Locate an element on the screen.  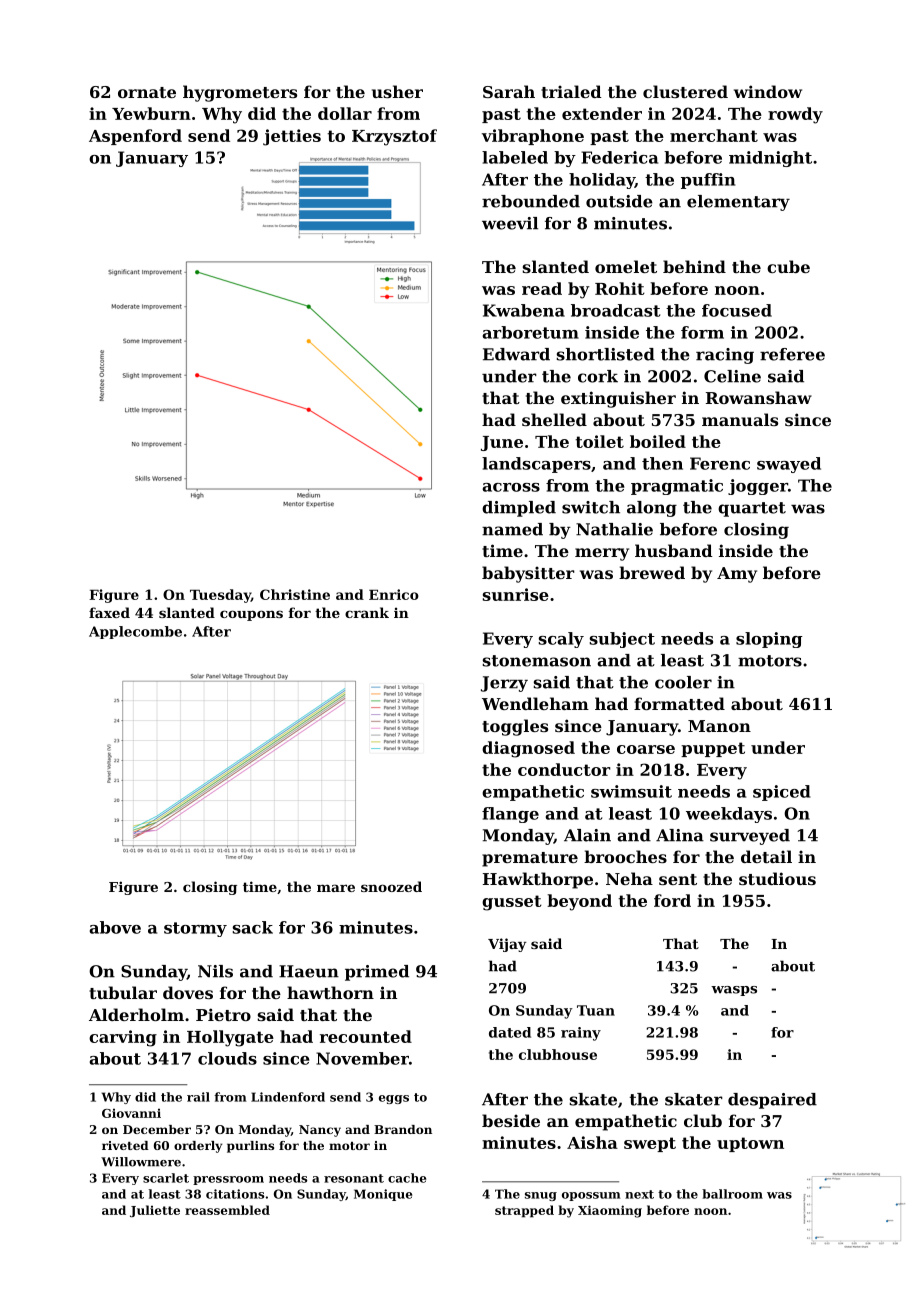
clustered is located at coordinates (685, 91).
